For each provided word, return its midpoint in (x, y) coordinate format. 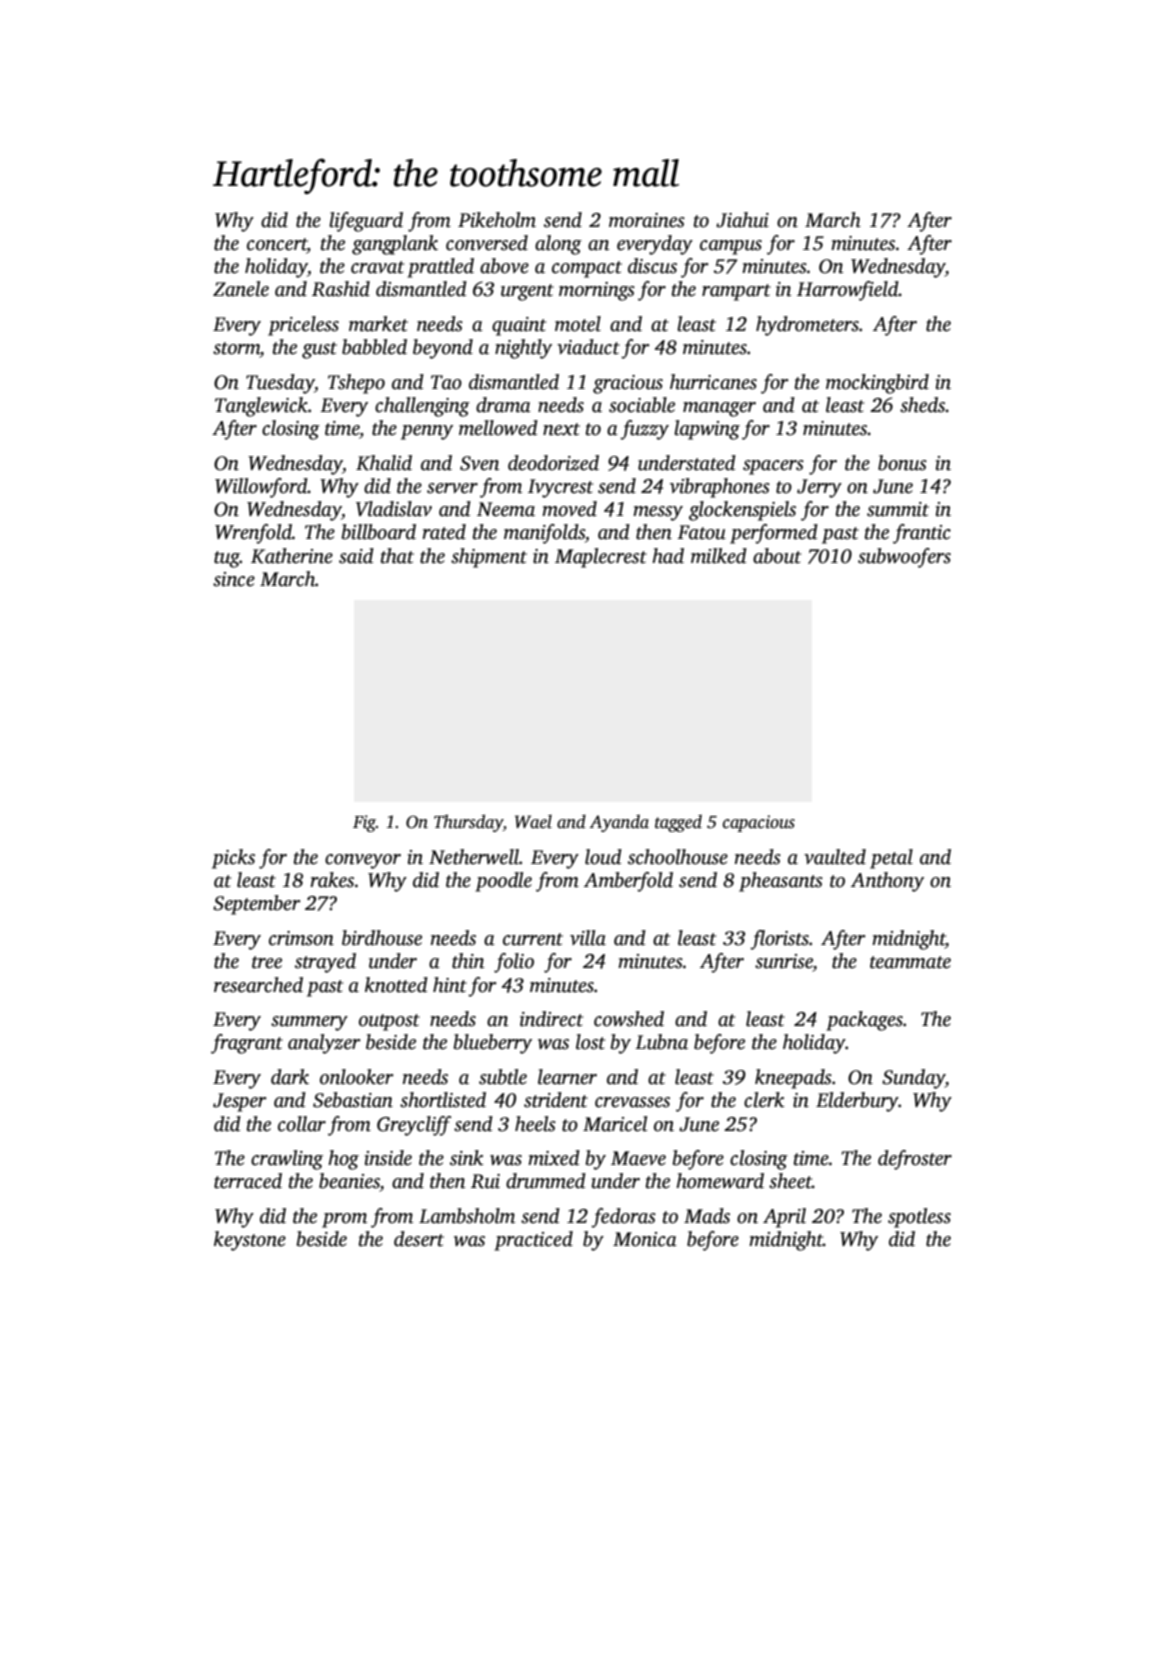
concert (277, 245)
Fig (364, 823)
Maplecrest (601, 558)
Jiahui (742, 220)
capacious (759, 823)
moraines (647, 220)
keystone (250, 1241)
